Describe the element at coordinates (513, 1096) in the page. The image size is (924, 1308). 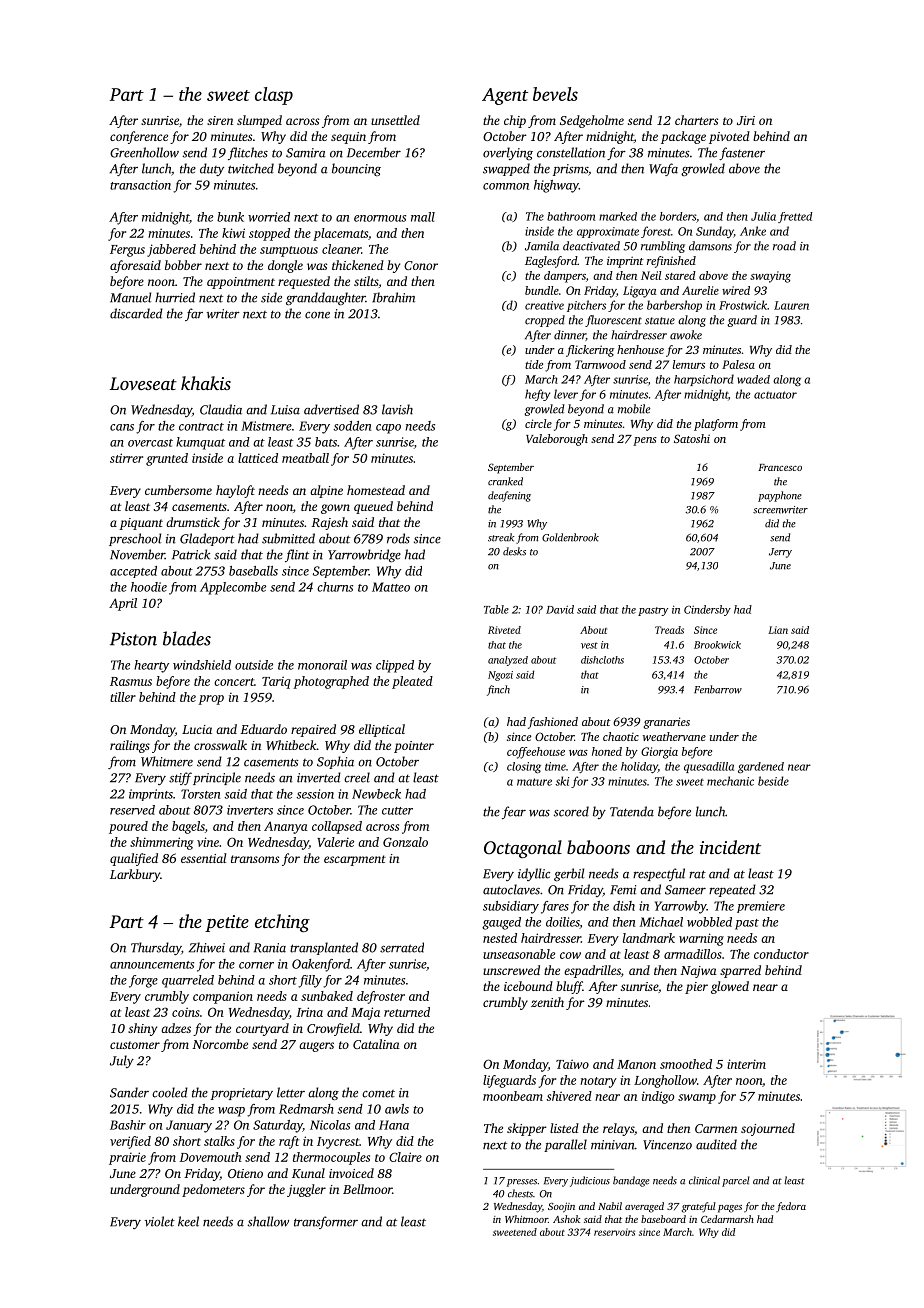
I see `moonbeam` at that location.
